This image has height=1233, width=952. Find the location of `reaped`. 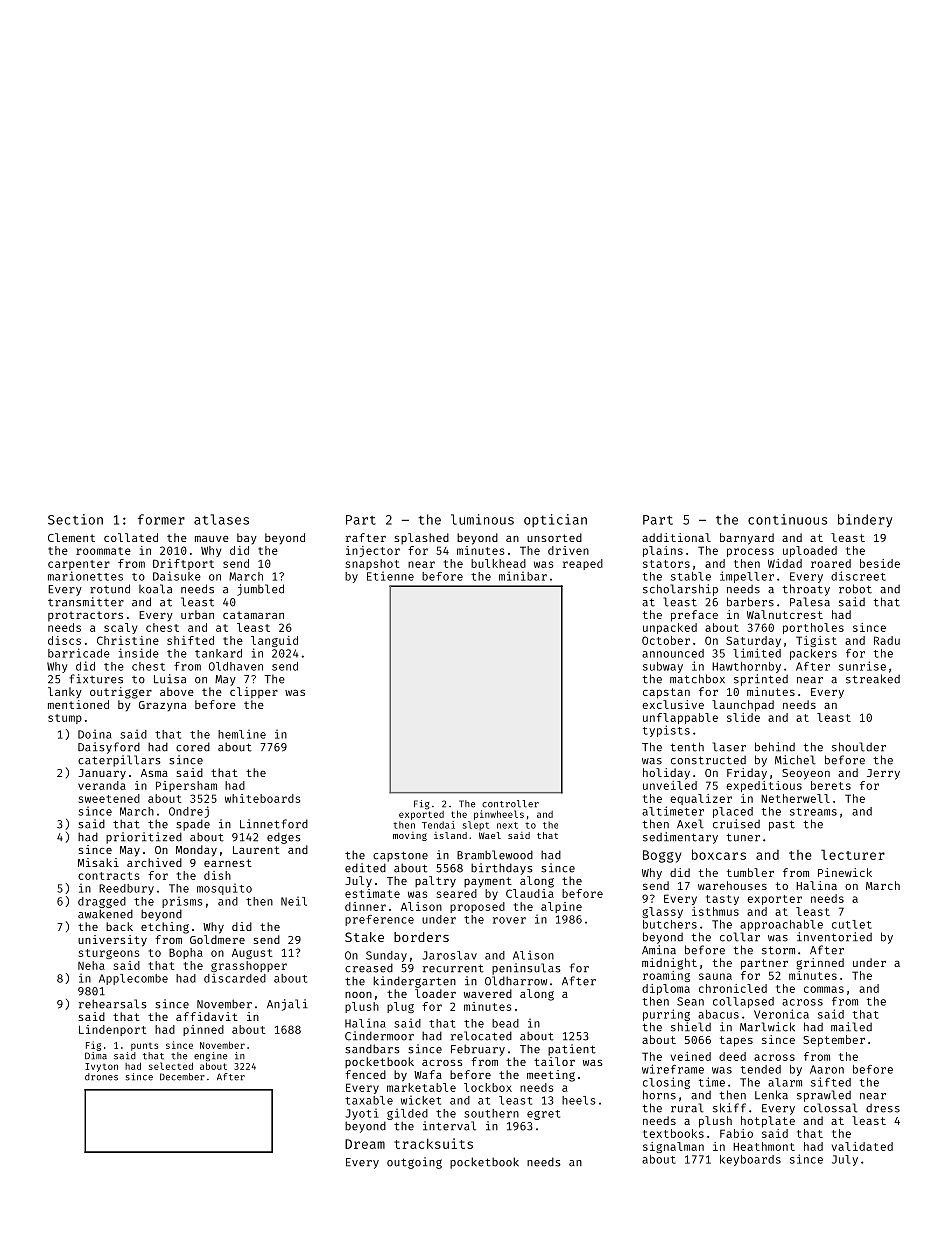

reaped is located at coordinates (583, 564).
